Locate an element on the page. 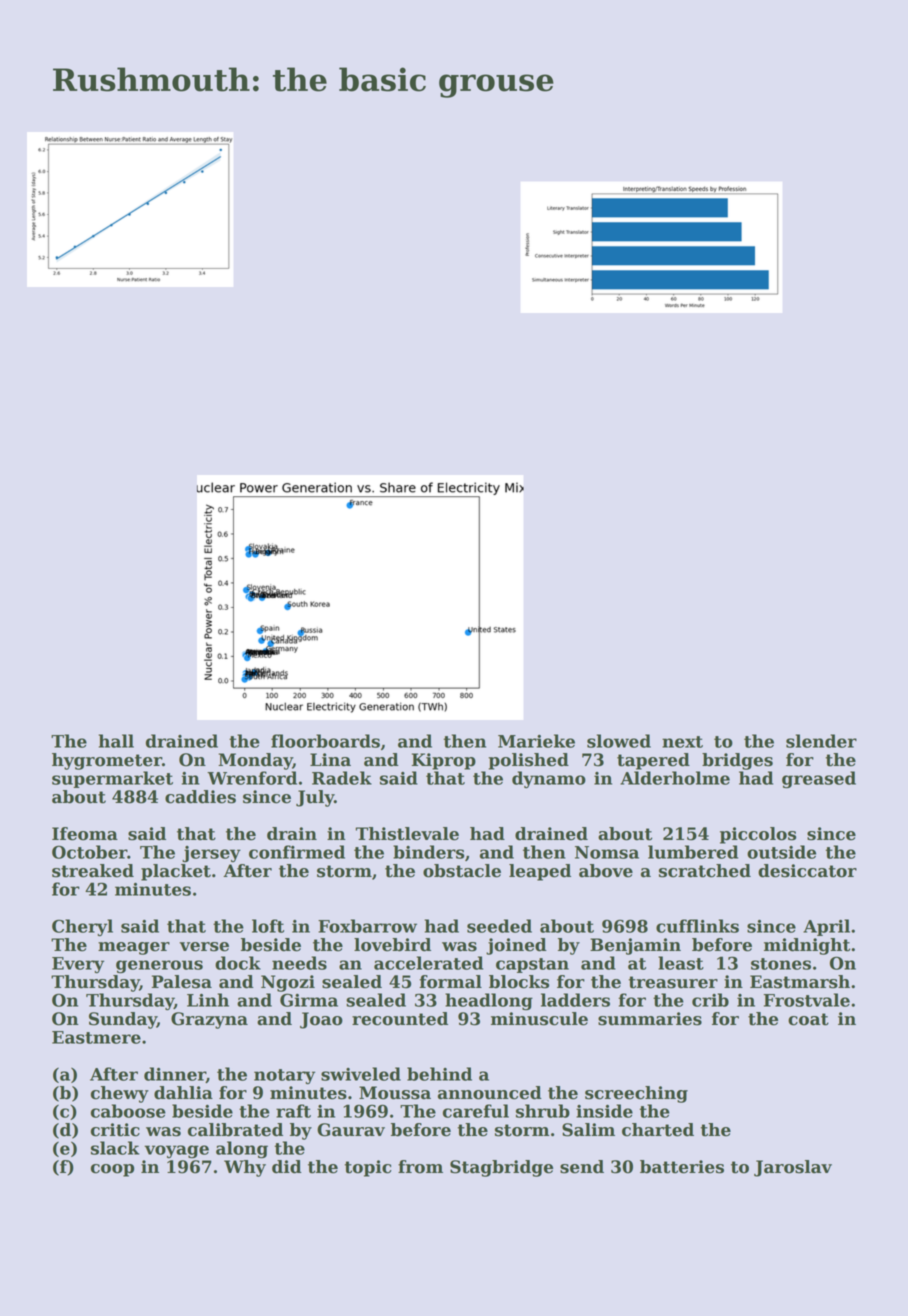 The image size is (908, 1316). Cheryl is located at coordinates (82, 928).
